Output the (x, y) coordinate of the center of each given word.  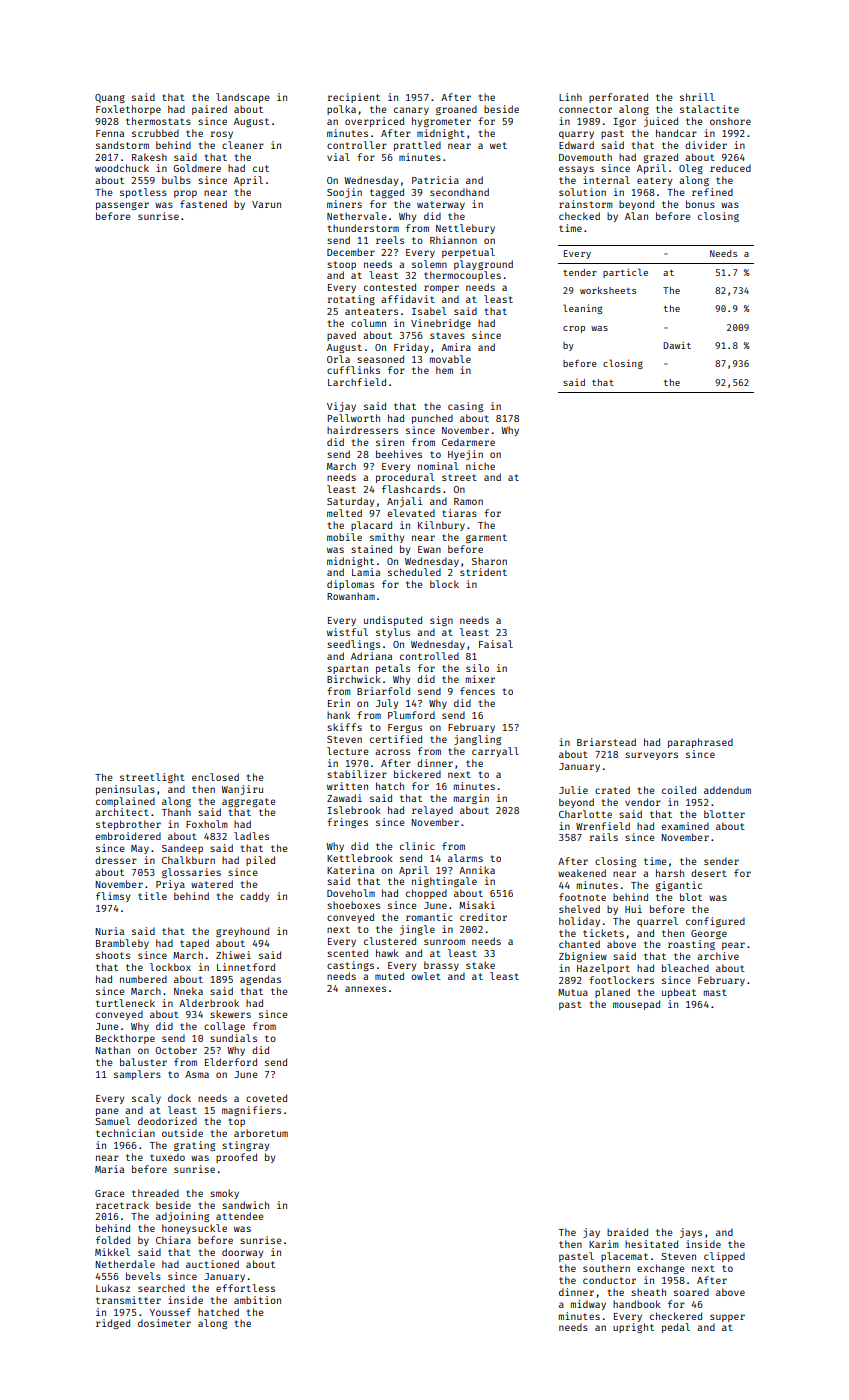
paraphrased (700, 743)
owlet (426, 976)
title (152, 896)
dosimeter (164, 1323)
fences (477, 691)
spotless (143, 193)
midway (588, 1305)
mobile (344, 537)
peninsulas (125, 790)
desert (709, 873)
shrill (697, 97)
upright (633, 1328)
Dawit (677, 345)
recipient (354, 98)
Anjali (404, 502)
